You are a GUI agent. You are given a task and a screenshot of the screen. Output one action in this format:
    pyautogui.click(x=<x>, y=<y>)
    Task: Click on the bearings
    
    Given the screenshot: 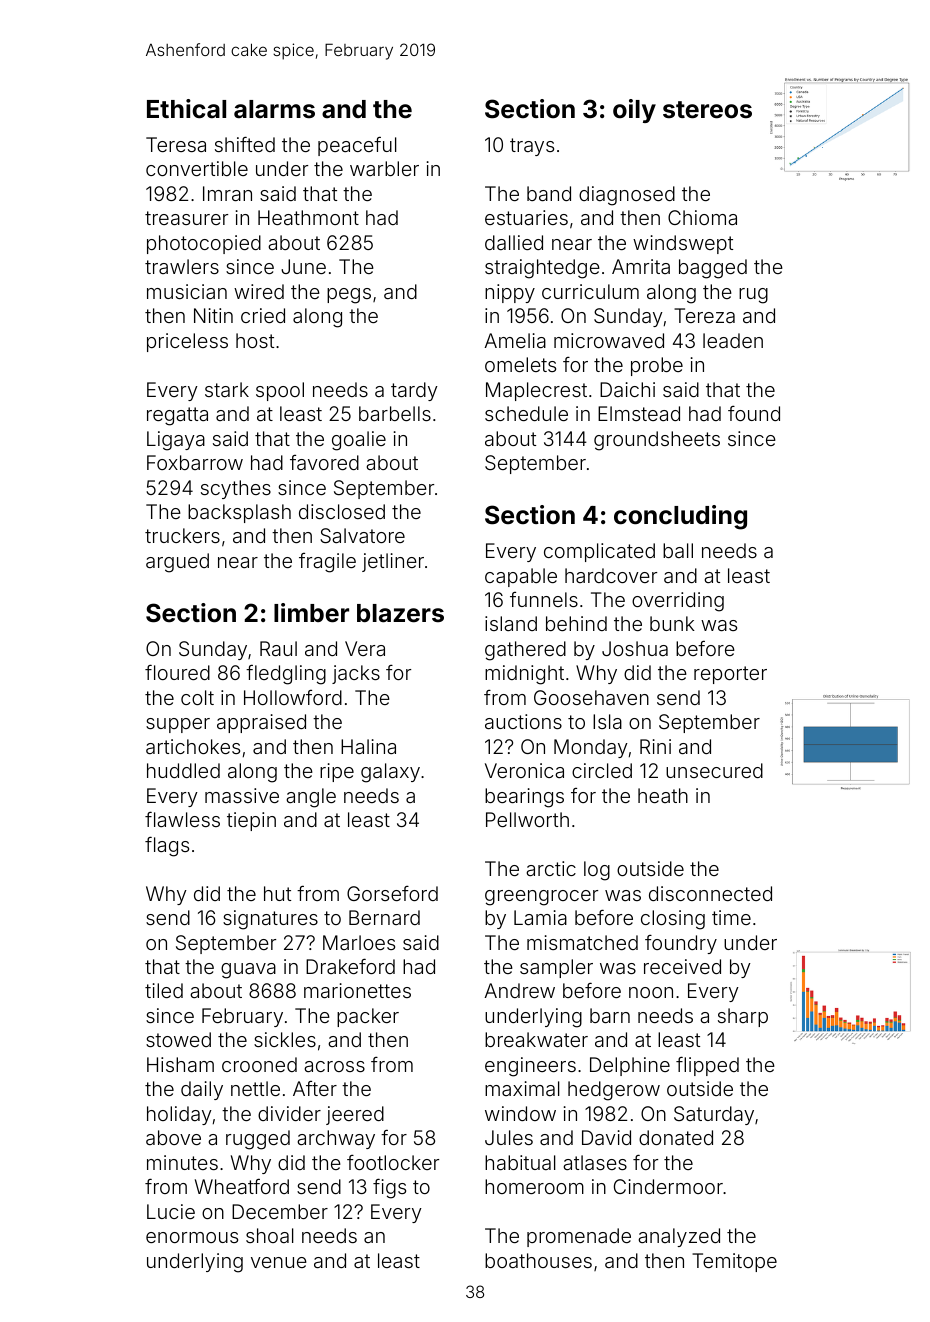 What is the action you would take?
    pyautogui.click(x=524, y=798)
